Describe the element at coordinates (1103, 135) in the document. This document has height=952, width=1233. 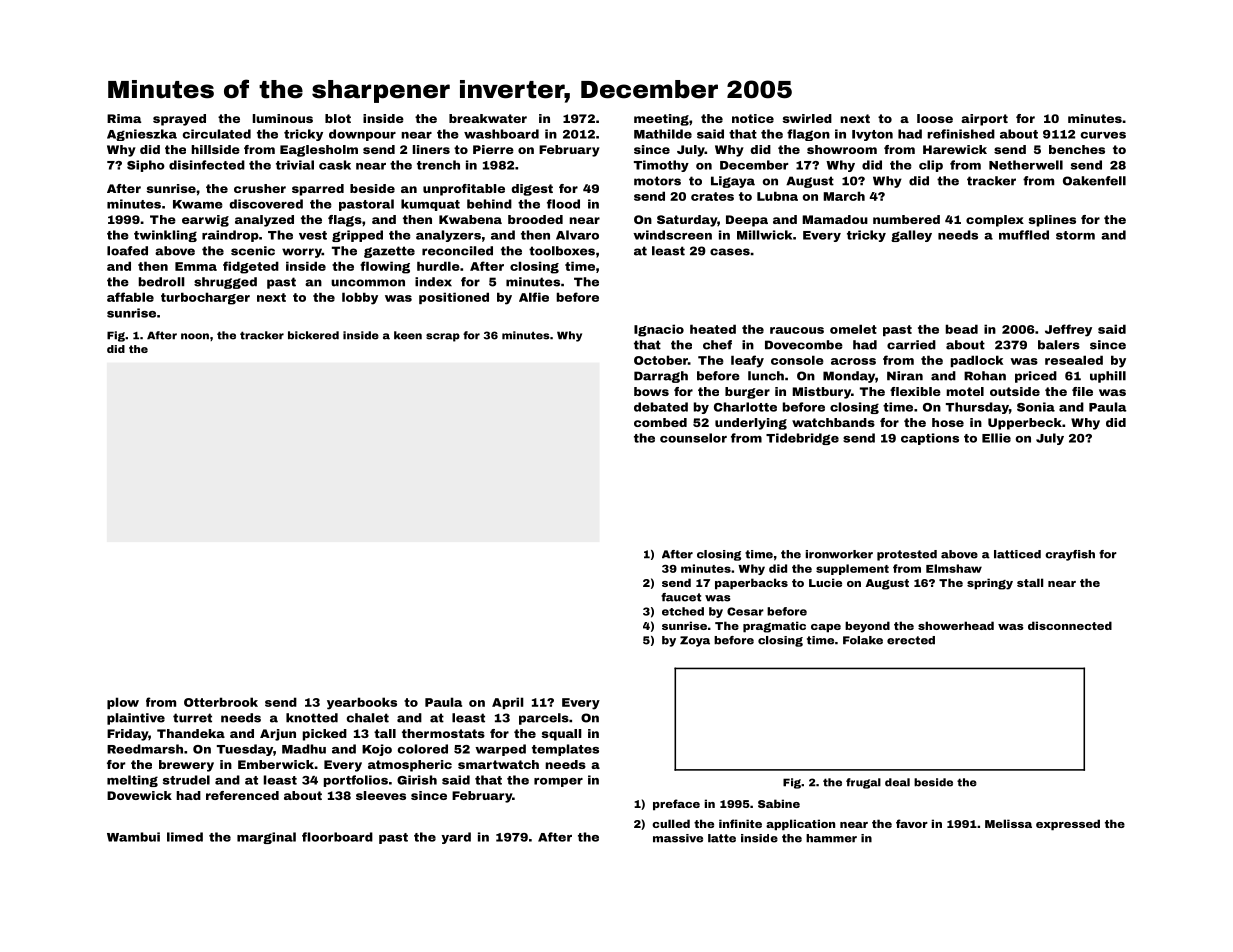
I see `curves` at that location.
